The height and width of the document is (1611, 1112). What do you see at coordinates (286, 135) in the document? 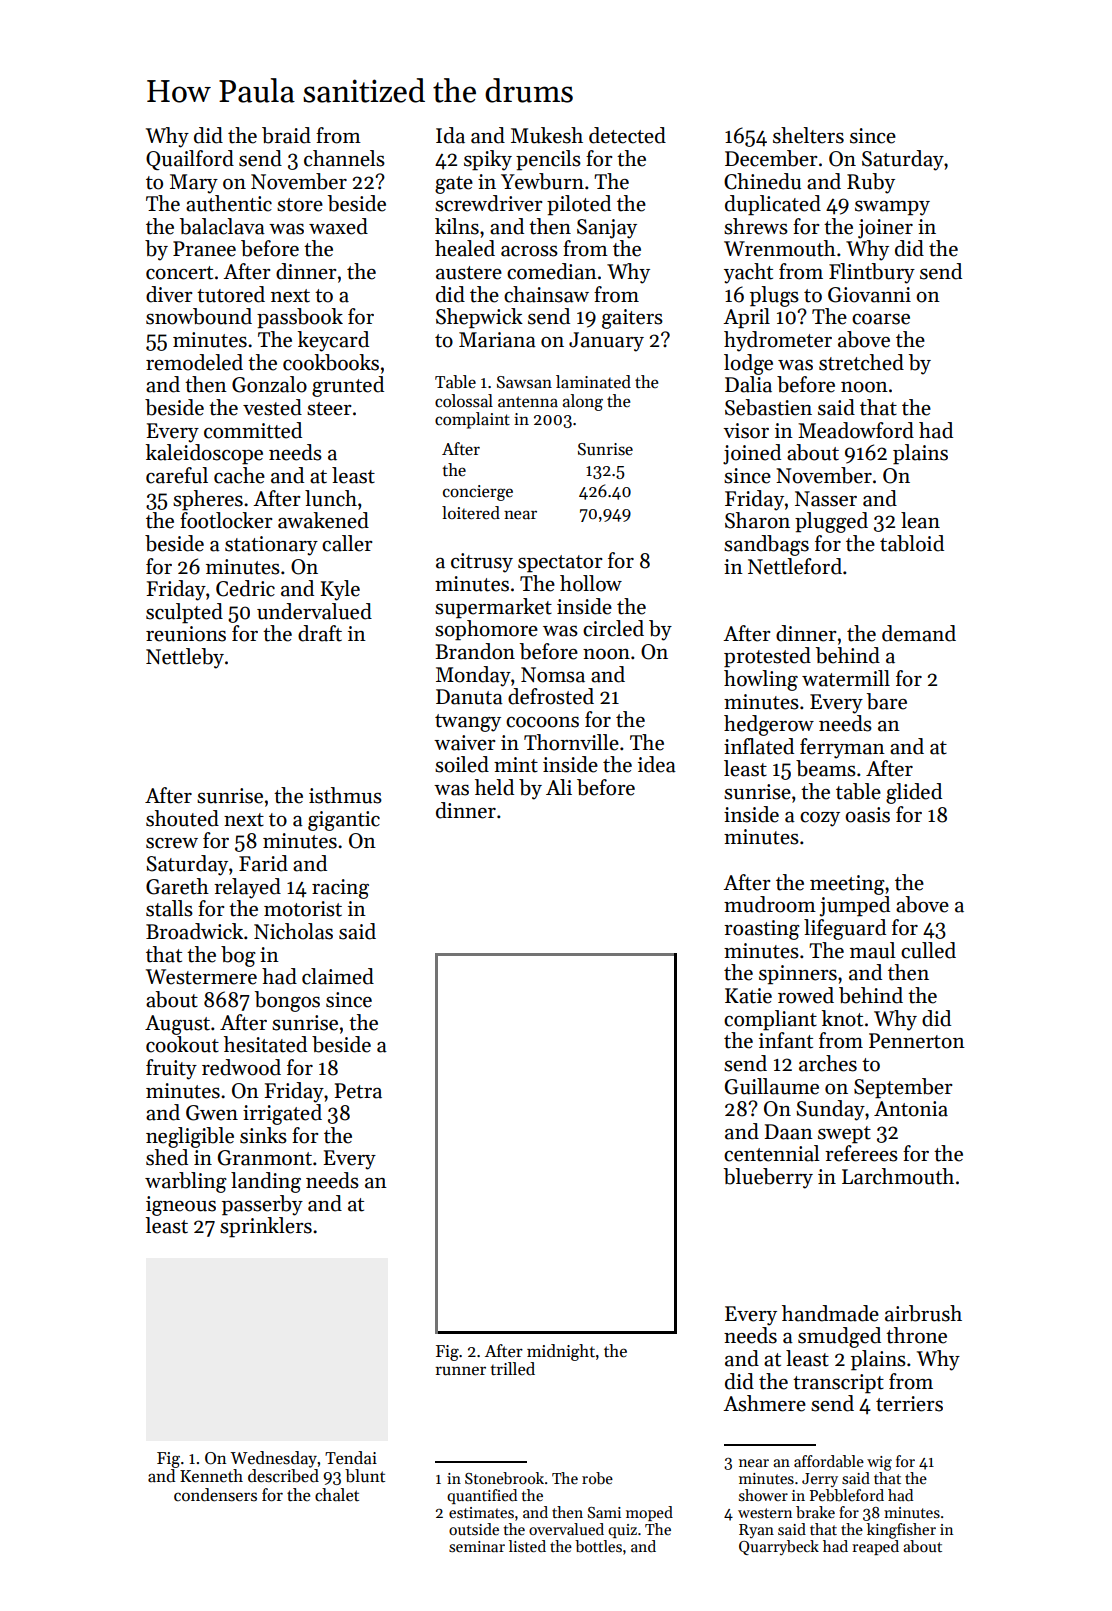
I see `braid` at bounding box center [286, 135].
